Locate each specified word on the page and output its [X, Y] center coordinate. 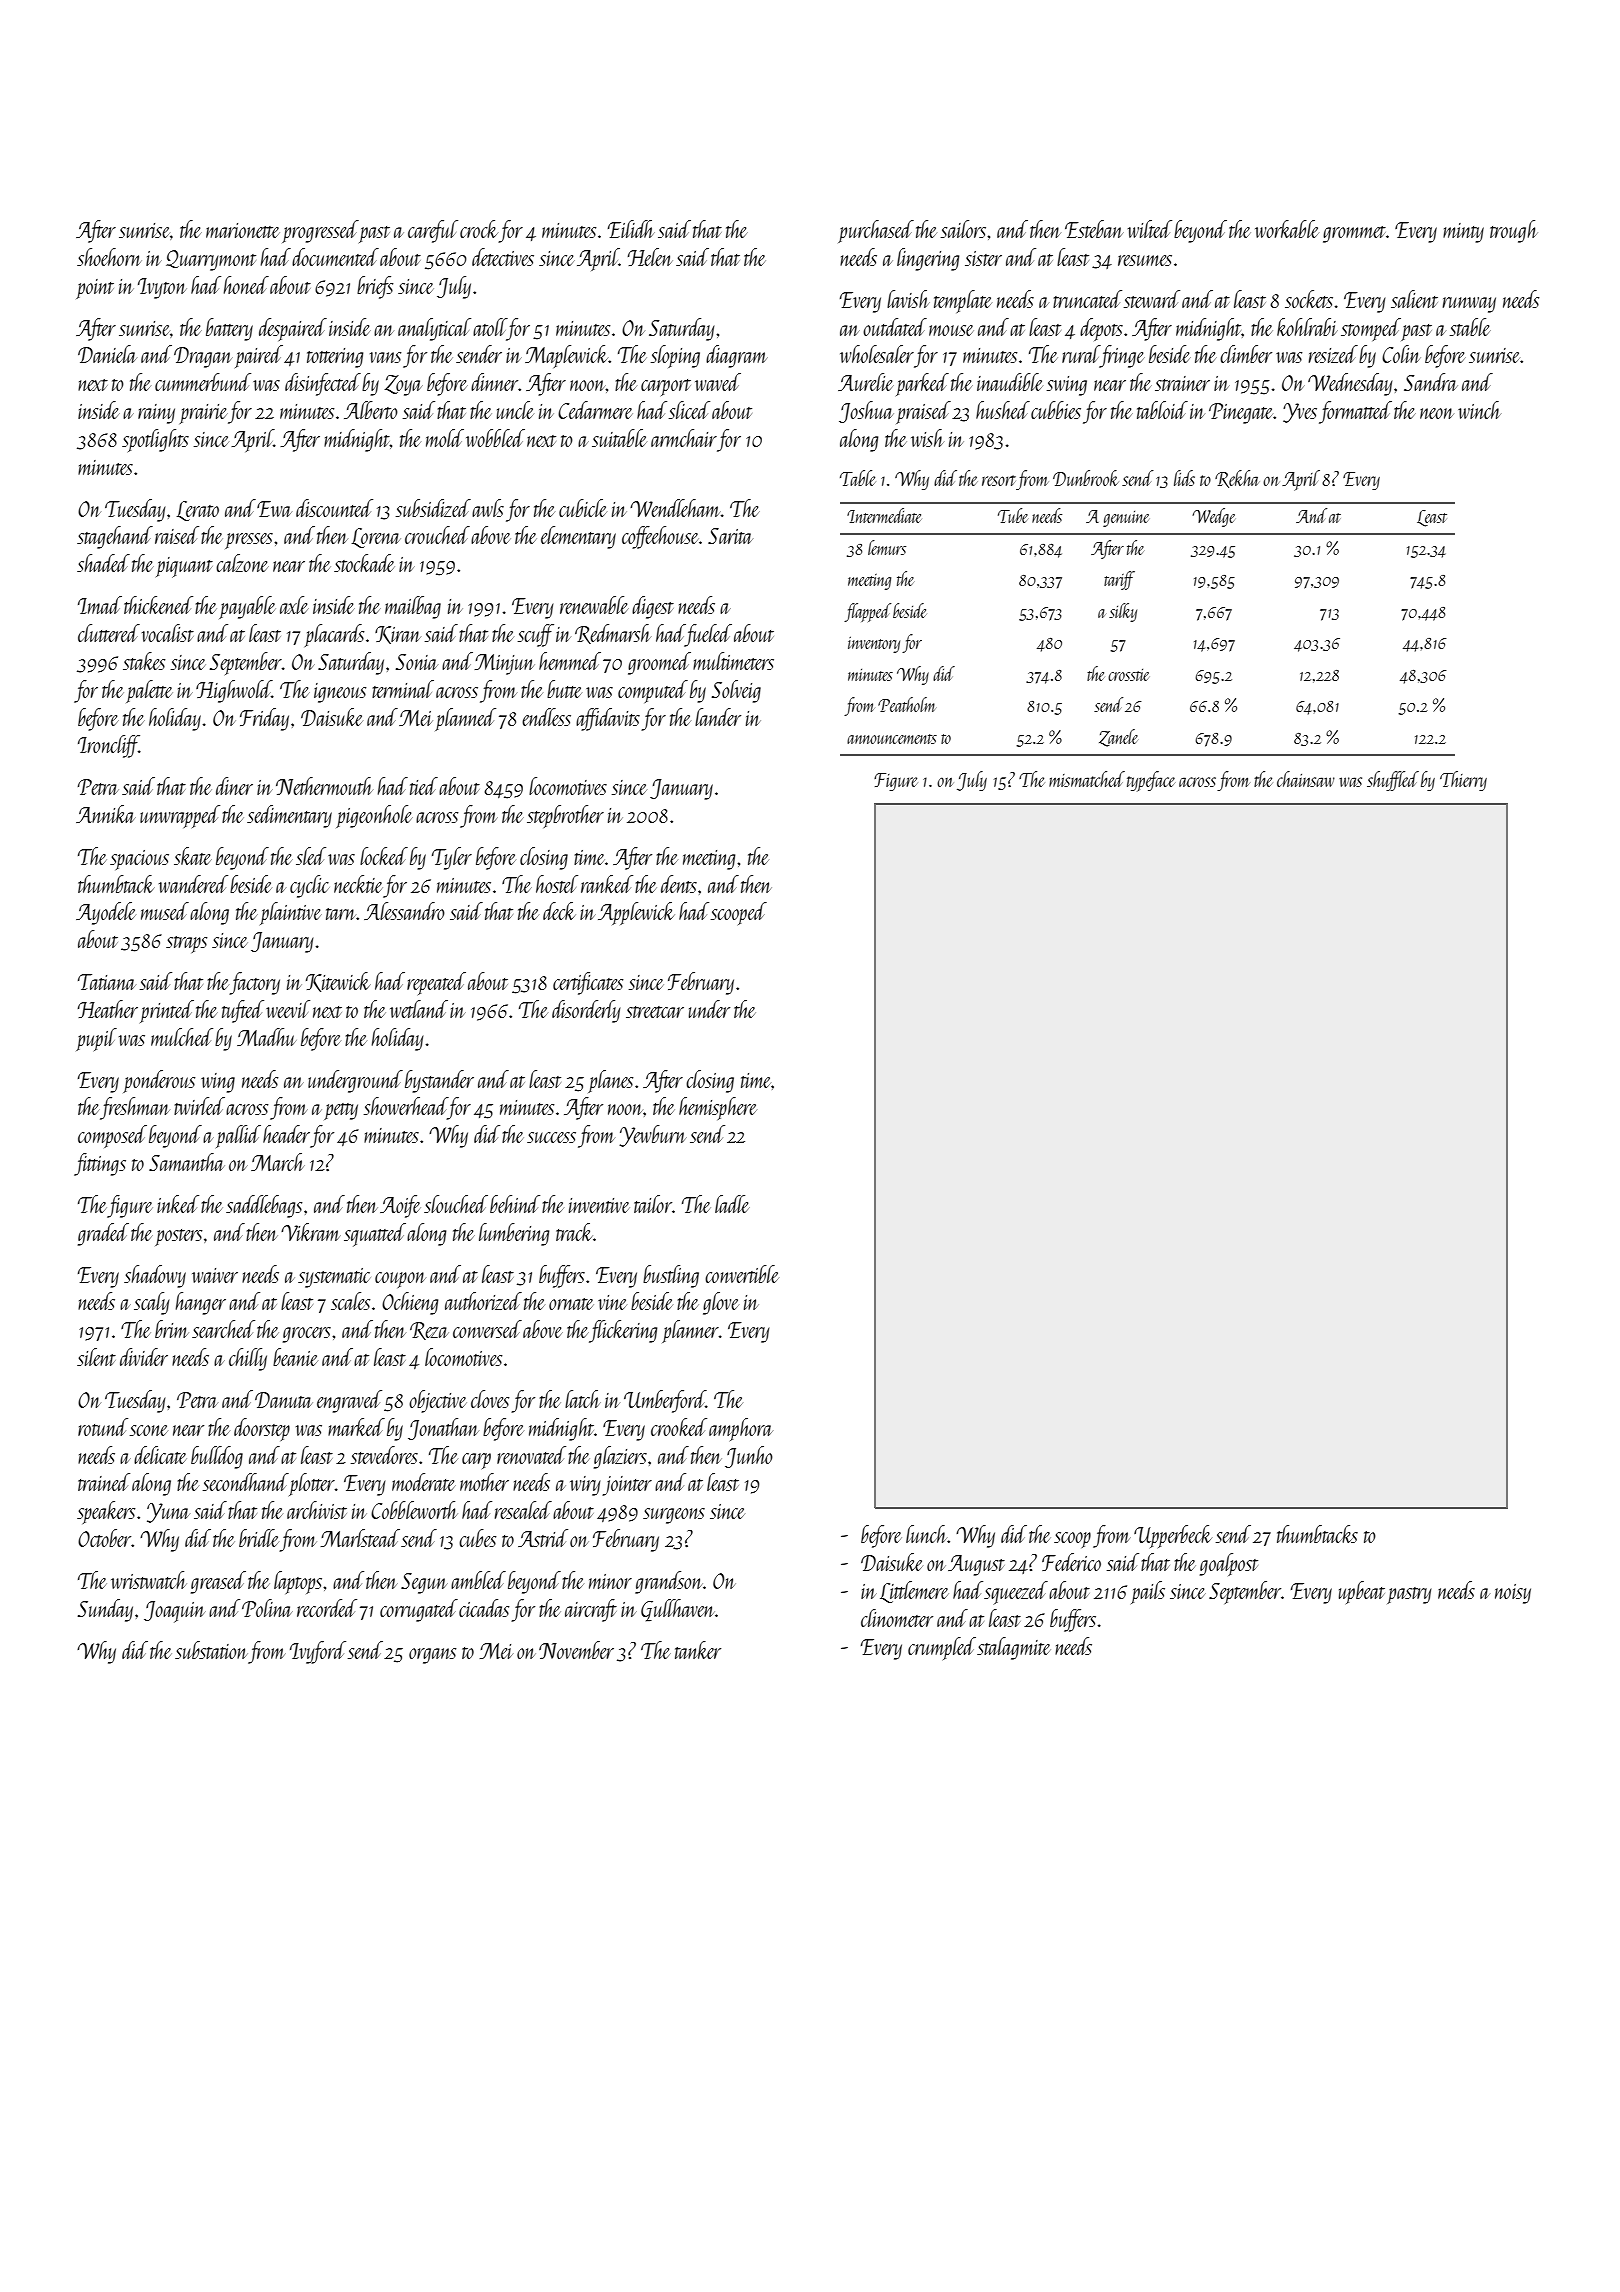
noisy [1513, 1594]
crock [479, 229]
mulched [182, 1037]
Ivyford [318, 1652]
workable [1287, 229]
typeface [1151, 781]
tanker [698, 1650]
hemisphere [718, 1108]
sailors [963, 229]
